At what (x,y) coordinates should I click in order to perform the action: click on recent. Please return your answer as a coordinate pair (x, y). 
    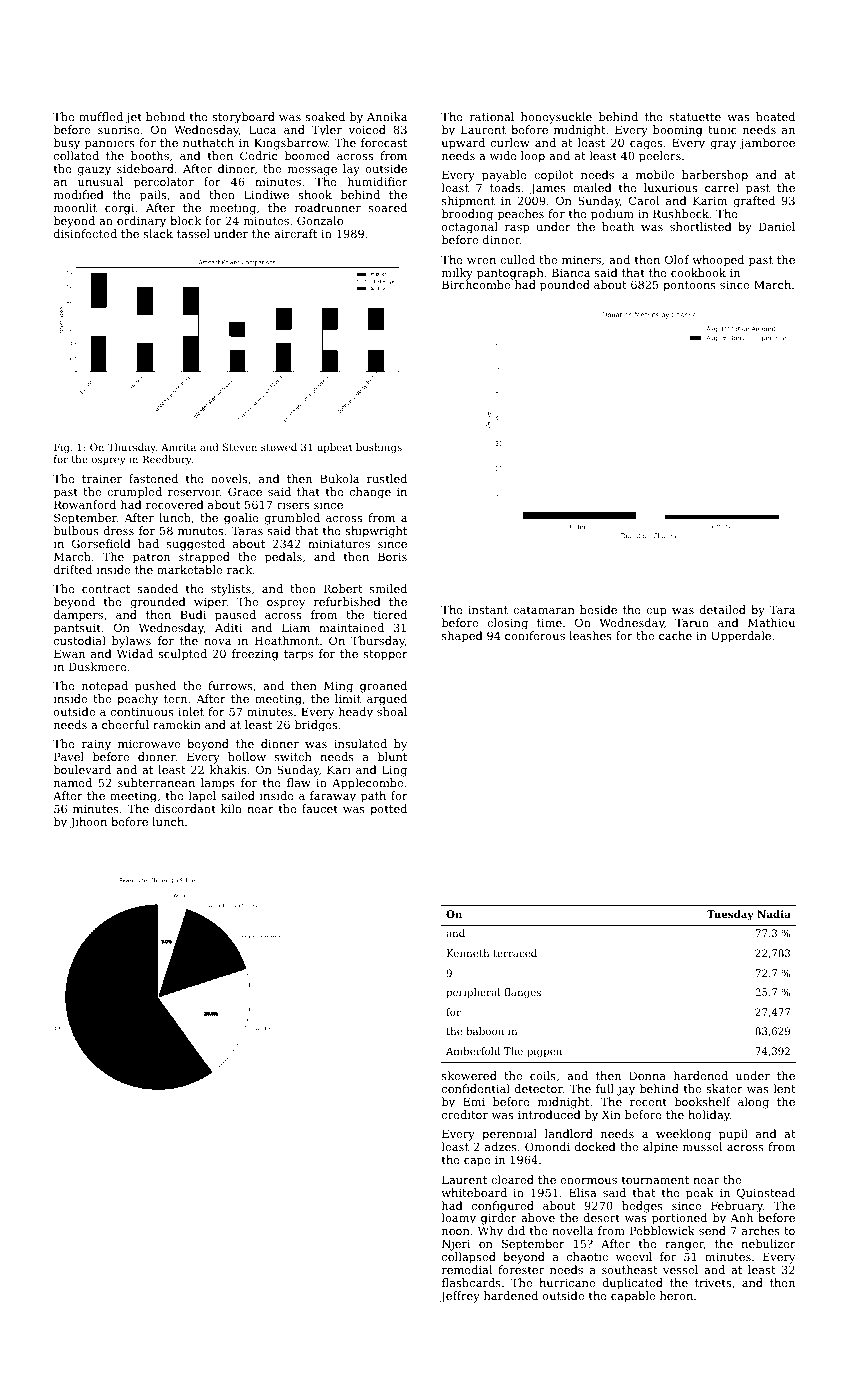
    Looking at the image, I should click on (648, 1102).
